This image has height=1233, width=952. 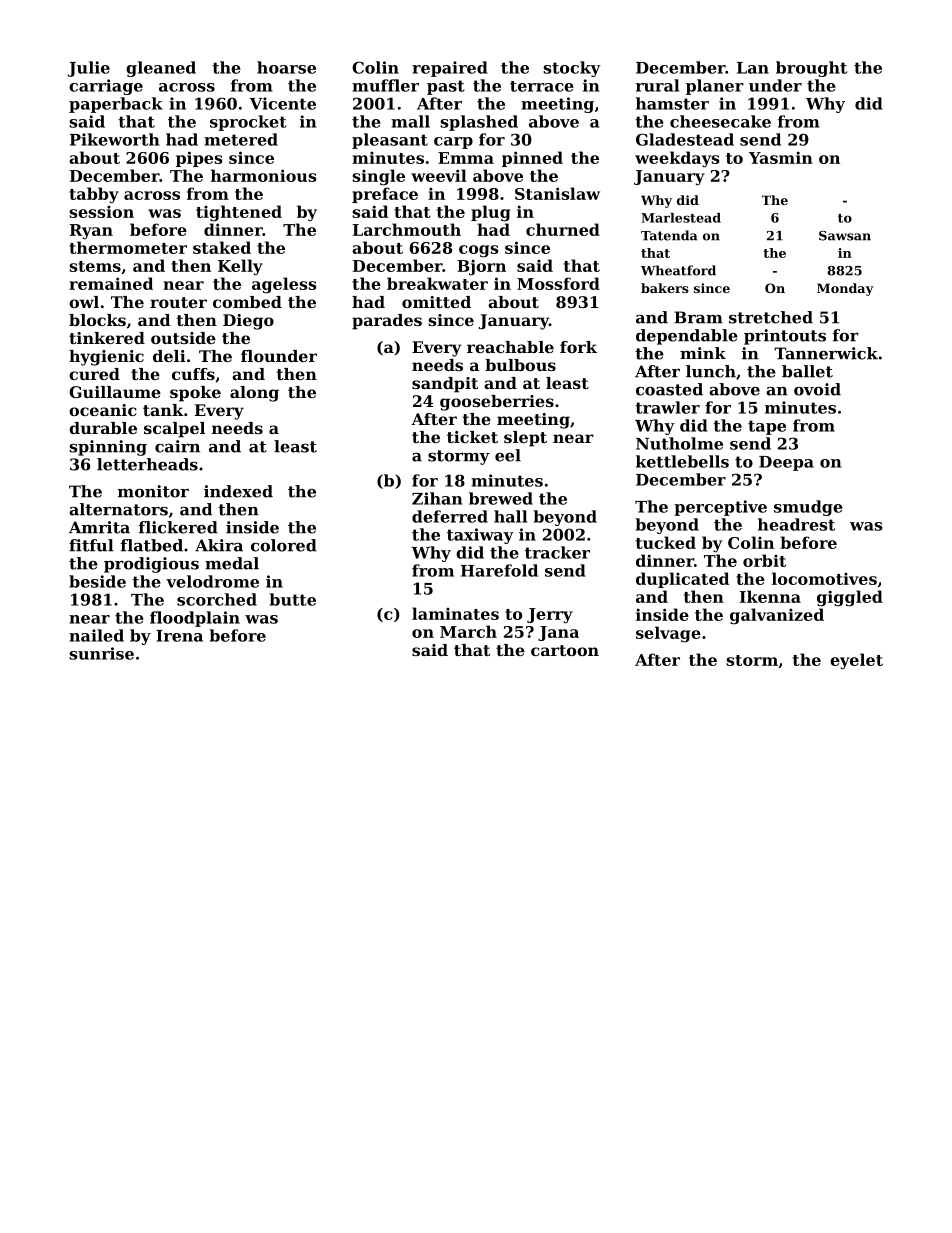 I want to click on Vicente, so click(x=282, y=103).
